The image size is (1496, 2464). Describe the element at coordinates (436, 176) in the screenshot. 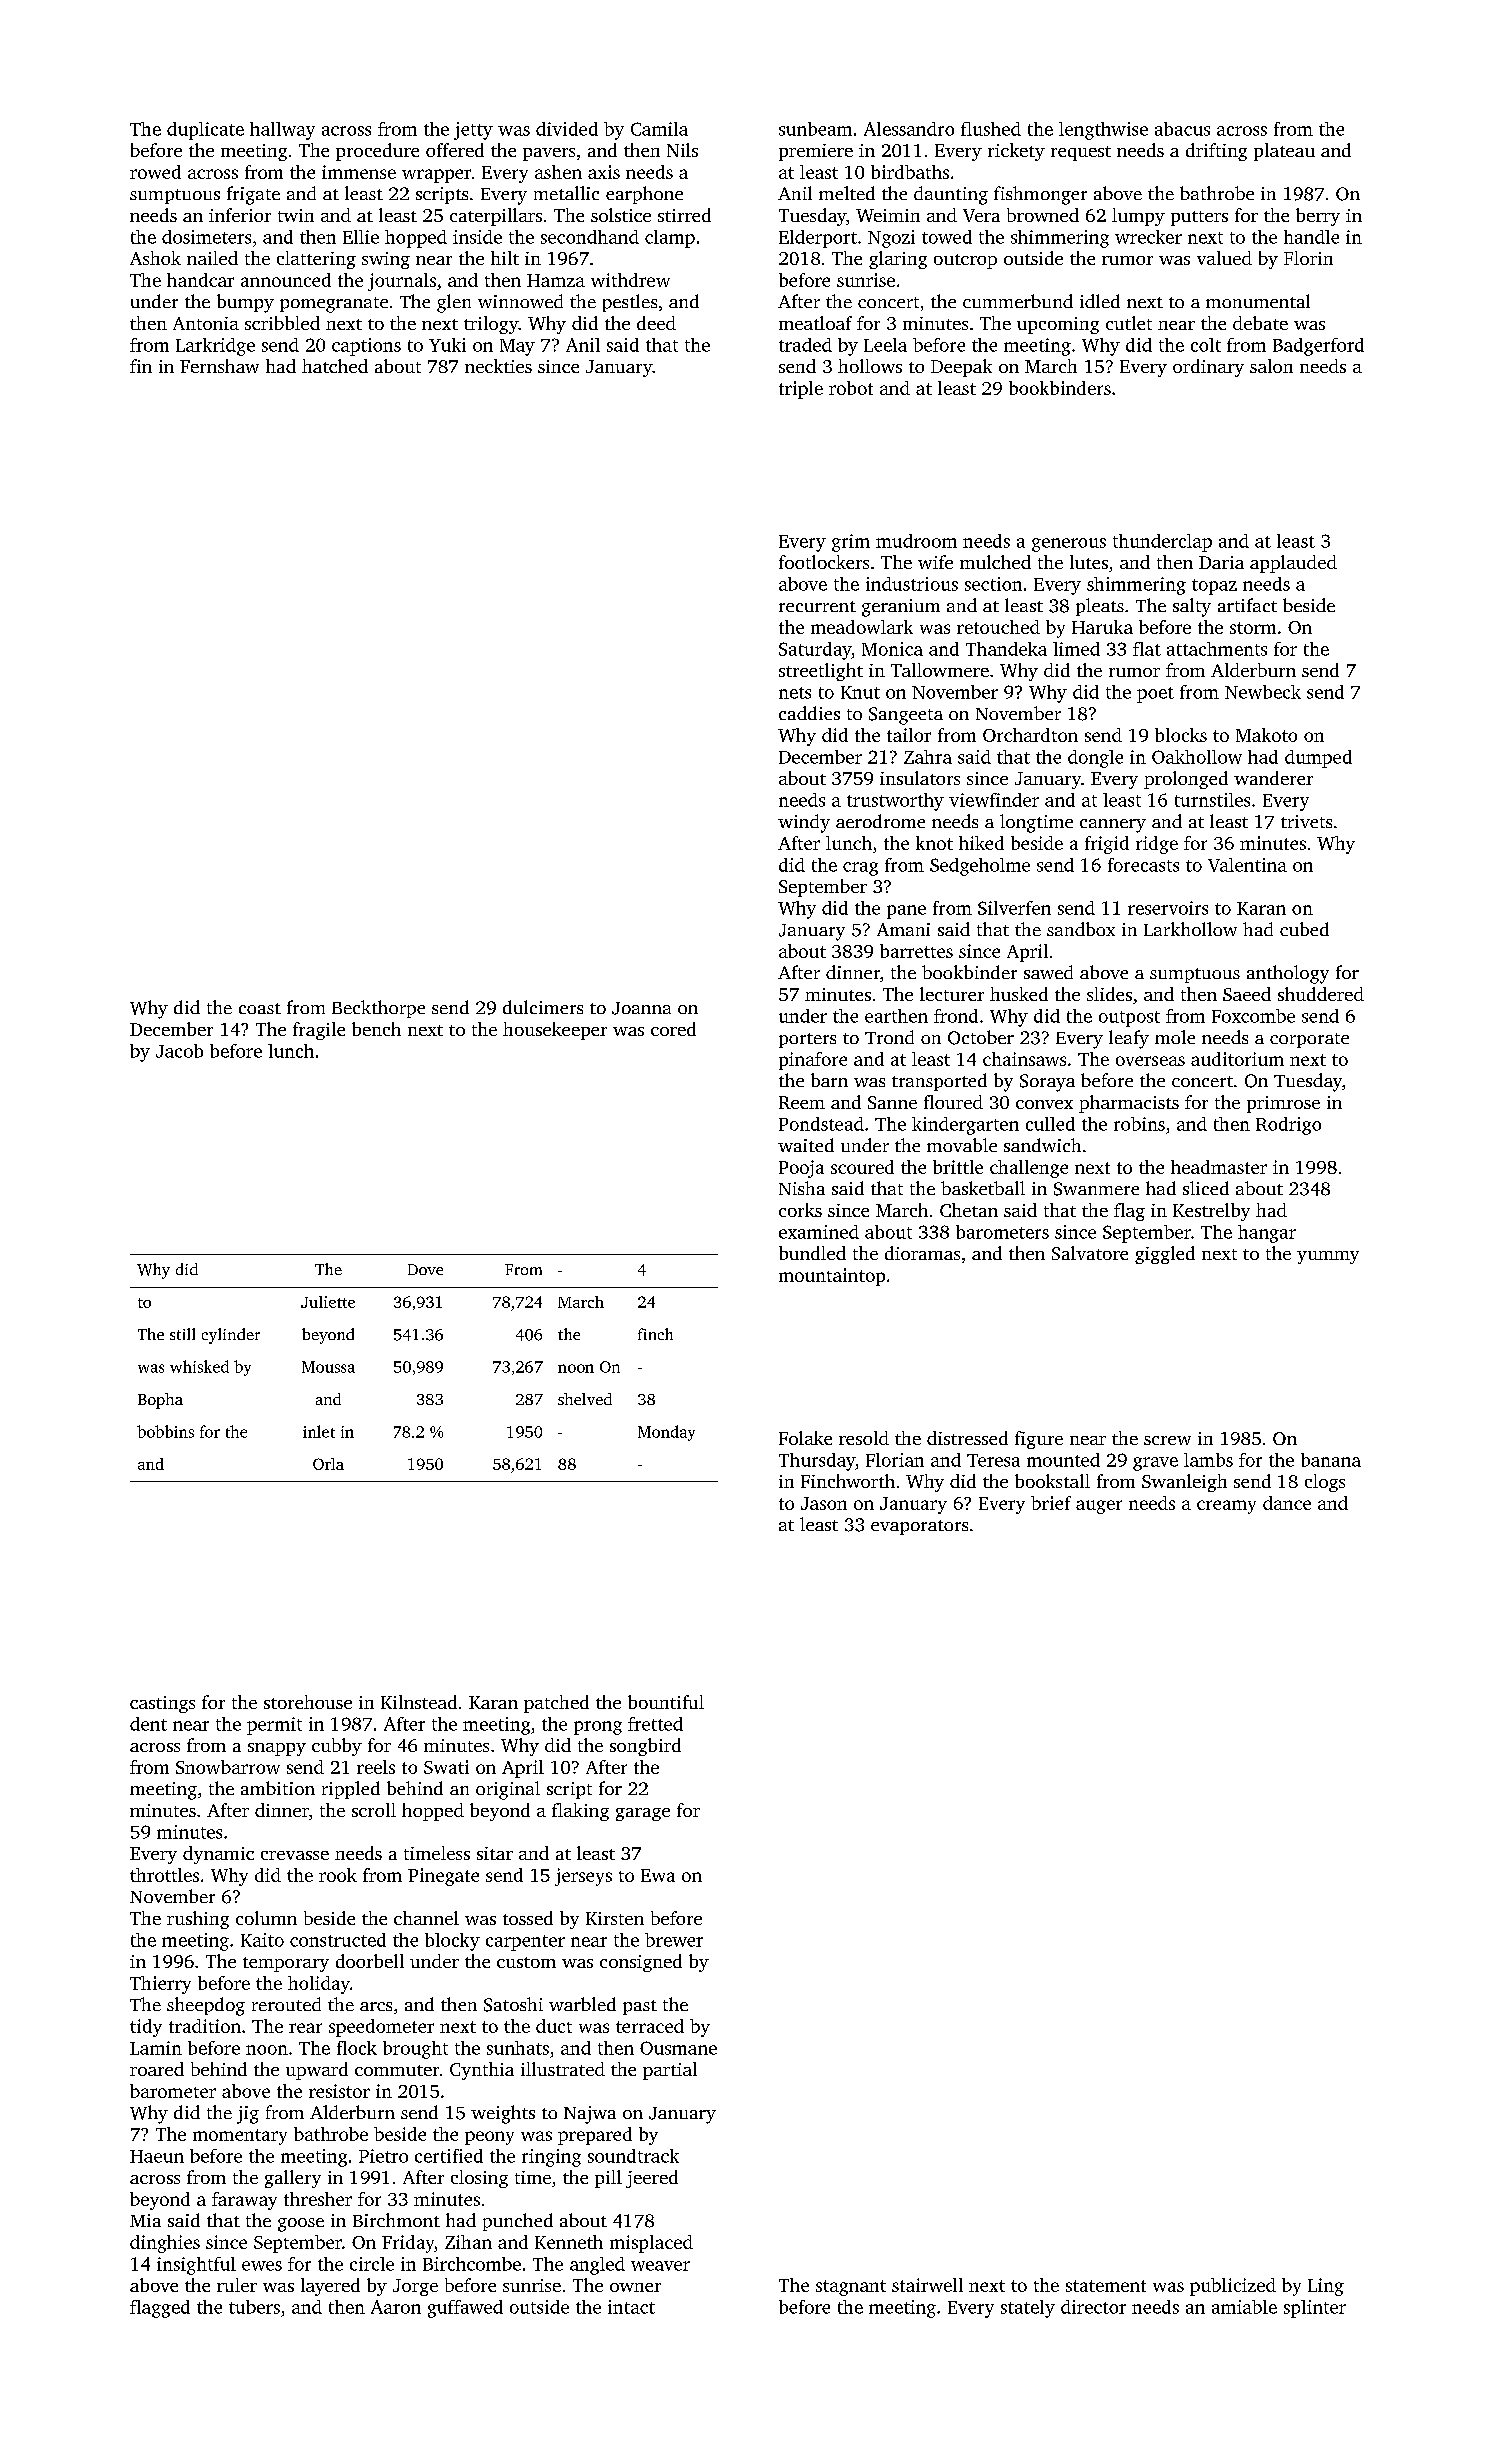

I see `wrapper` at that location.
